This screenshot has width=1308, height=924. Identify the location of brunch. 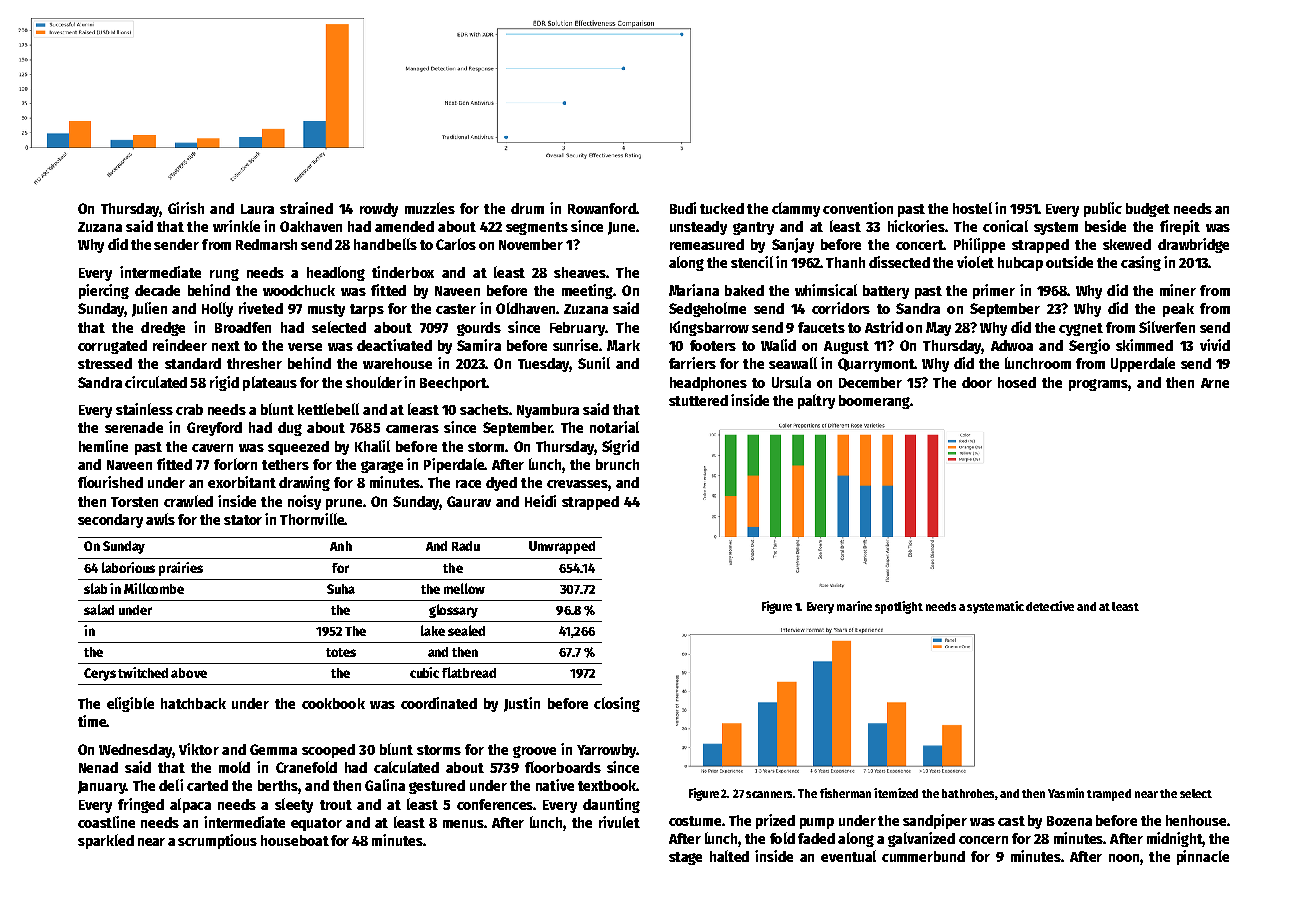
(617, 464).
